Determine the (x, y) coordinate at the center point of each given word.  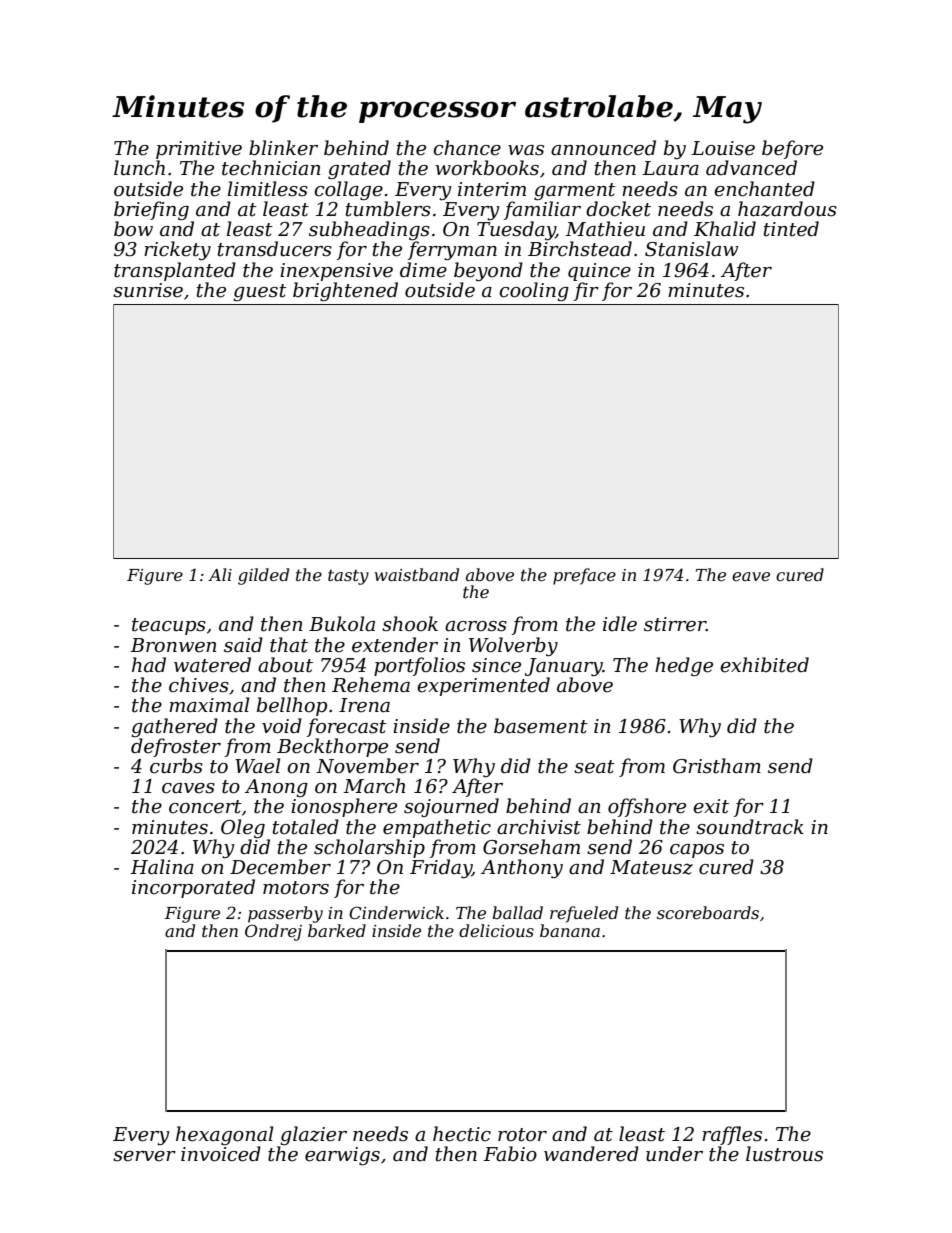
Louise (723, 148)
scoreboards (708, 912)
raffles (732, 1135)
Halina (162, 867)
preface (584, 576)
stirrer (675, 624)
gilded (263, 576)
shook (410, 624)
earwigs (342, 1156)
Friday (441, 869)
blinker (283, 148)
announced (603, 148)
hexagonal (224, 1135)
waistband (417, 574)
